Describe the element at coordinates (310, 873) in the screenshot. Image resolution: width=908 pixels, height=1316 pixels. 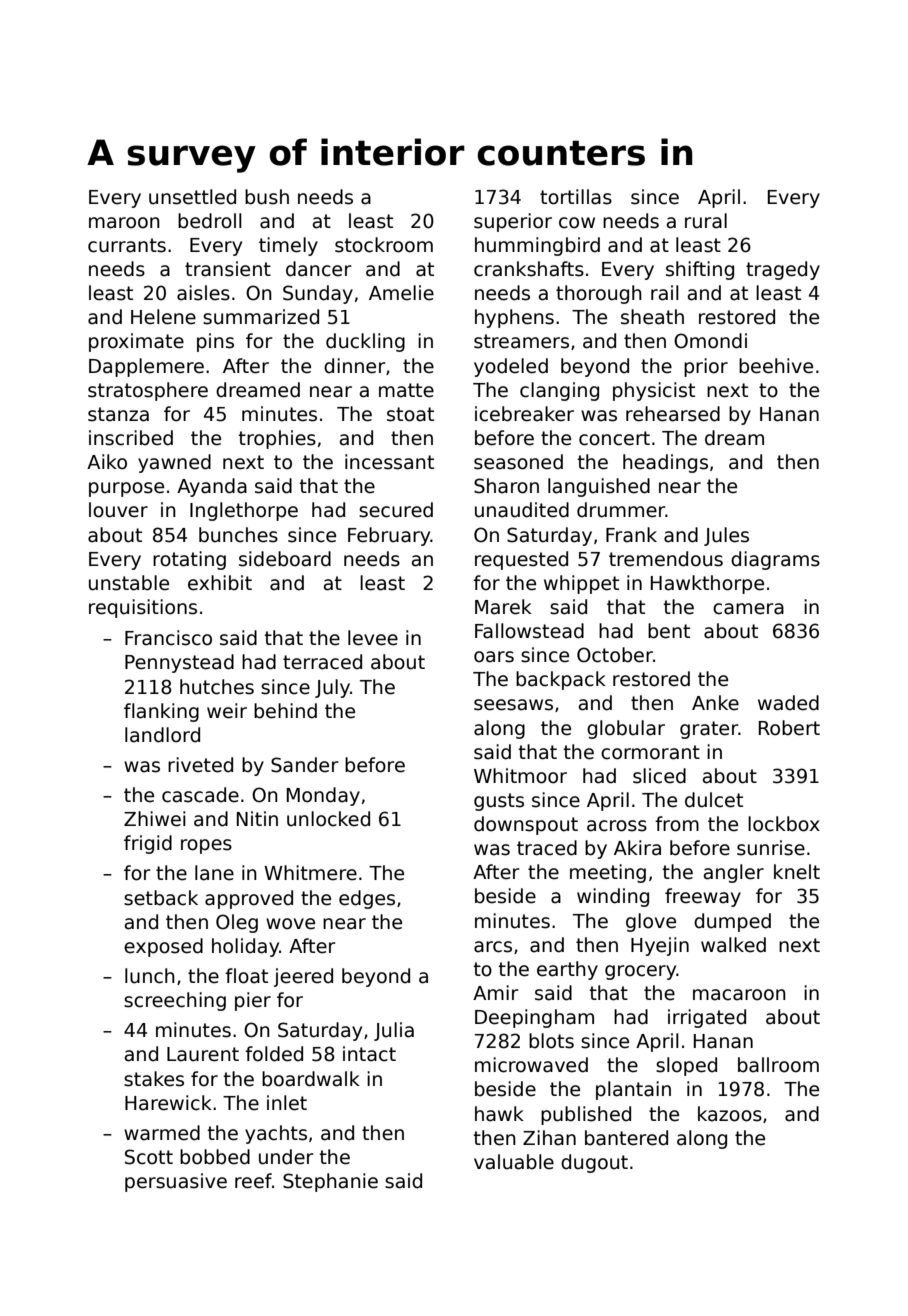
I see `Whitmere` at that location.
